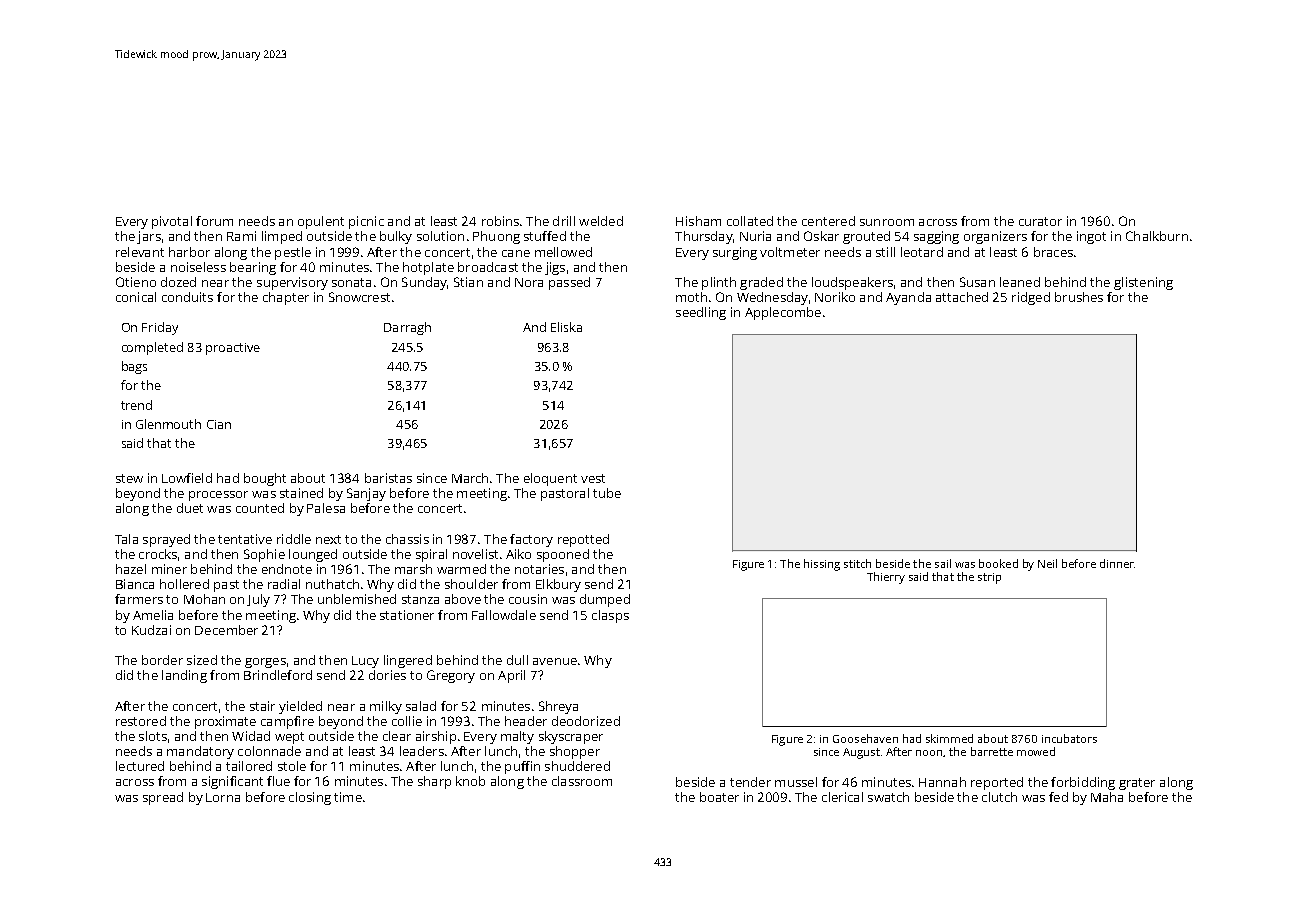  What do you see at coordinates (233, 349) in the screenshot?
I see `proactive` at bounding box center [233, 349].
